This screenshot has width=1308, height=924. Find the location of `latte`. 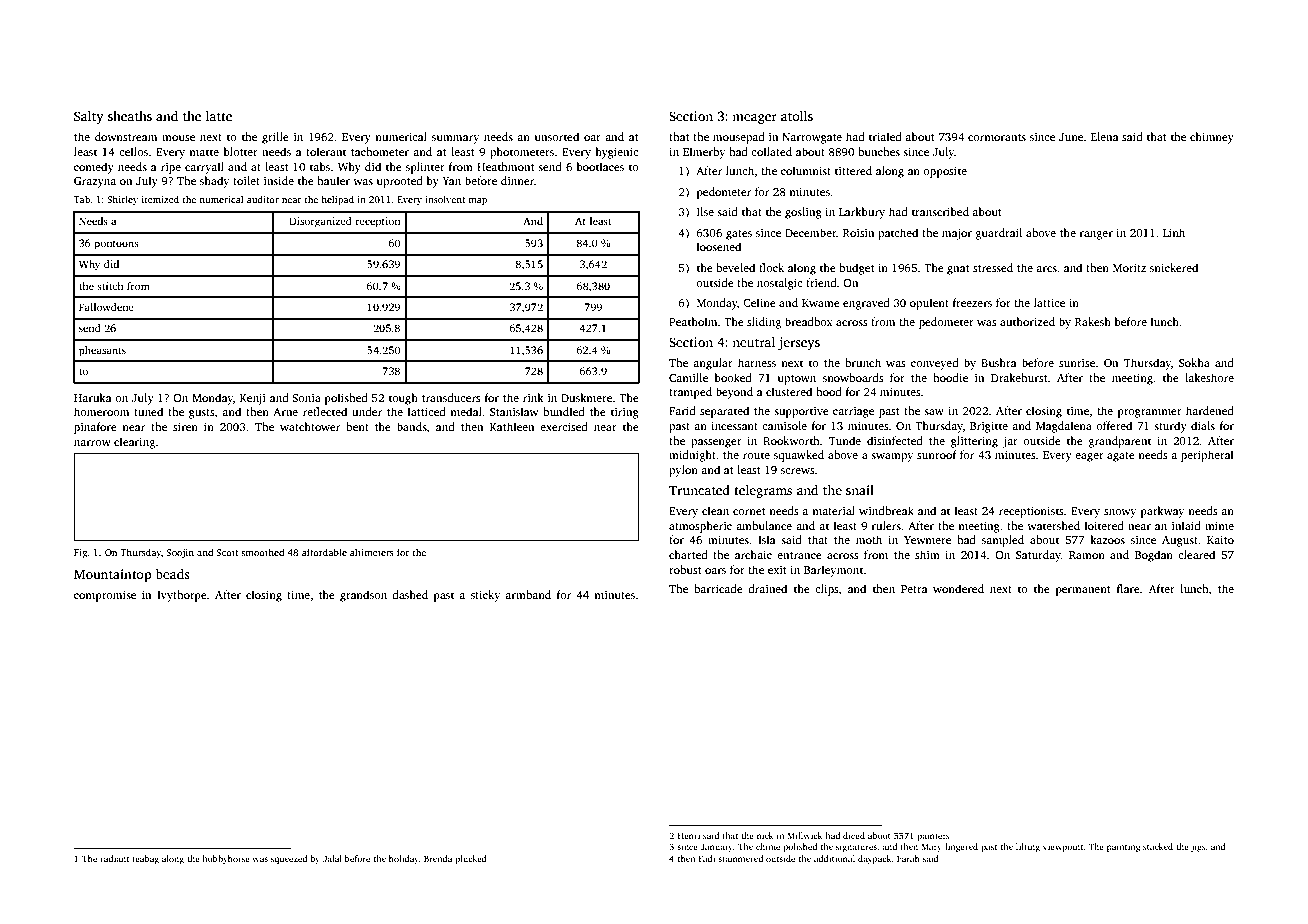

latte is located at coordinates (219, 116).
